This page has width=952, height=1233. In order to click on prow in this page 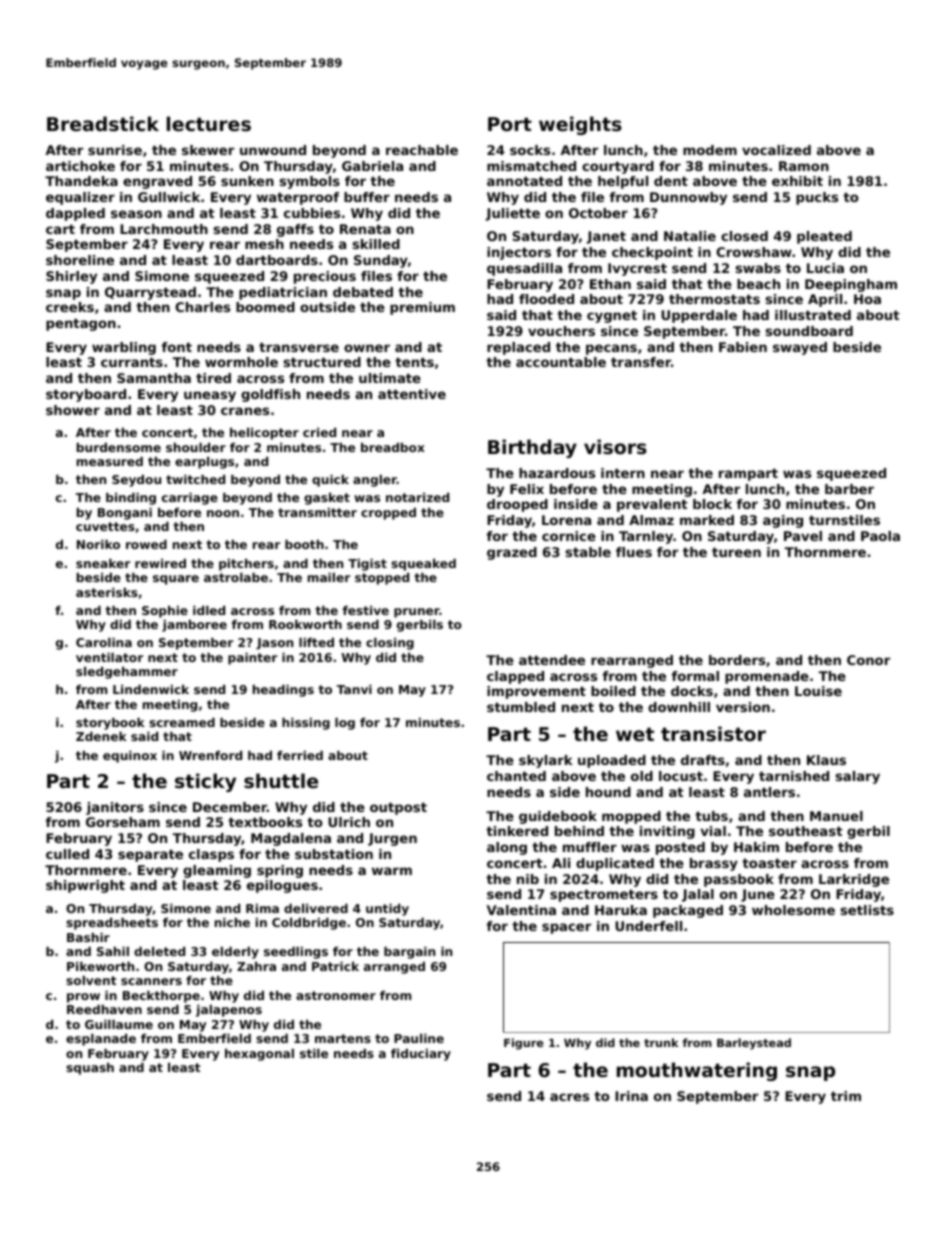, I will do `click(83, 998)`.
